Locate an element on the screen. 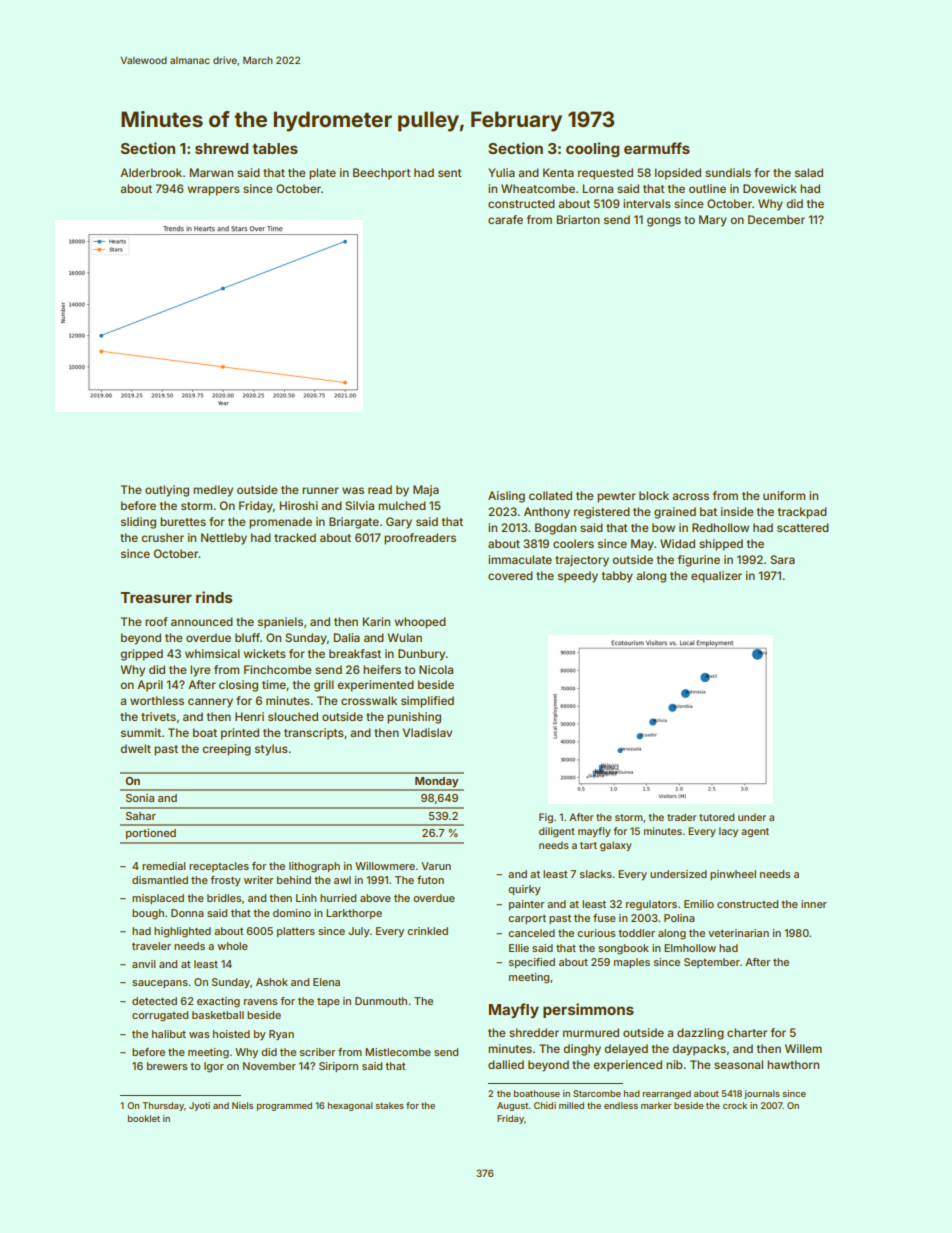  saucepans is located at coordinates (160, 984).
